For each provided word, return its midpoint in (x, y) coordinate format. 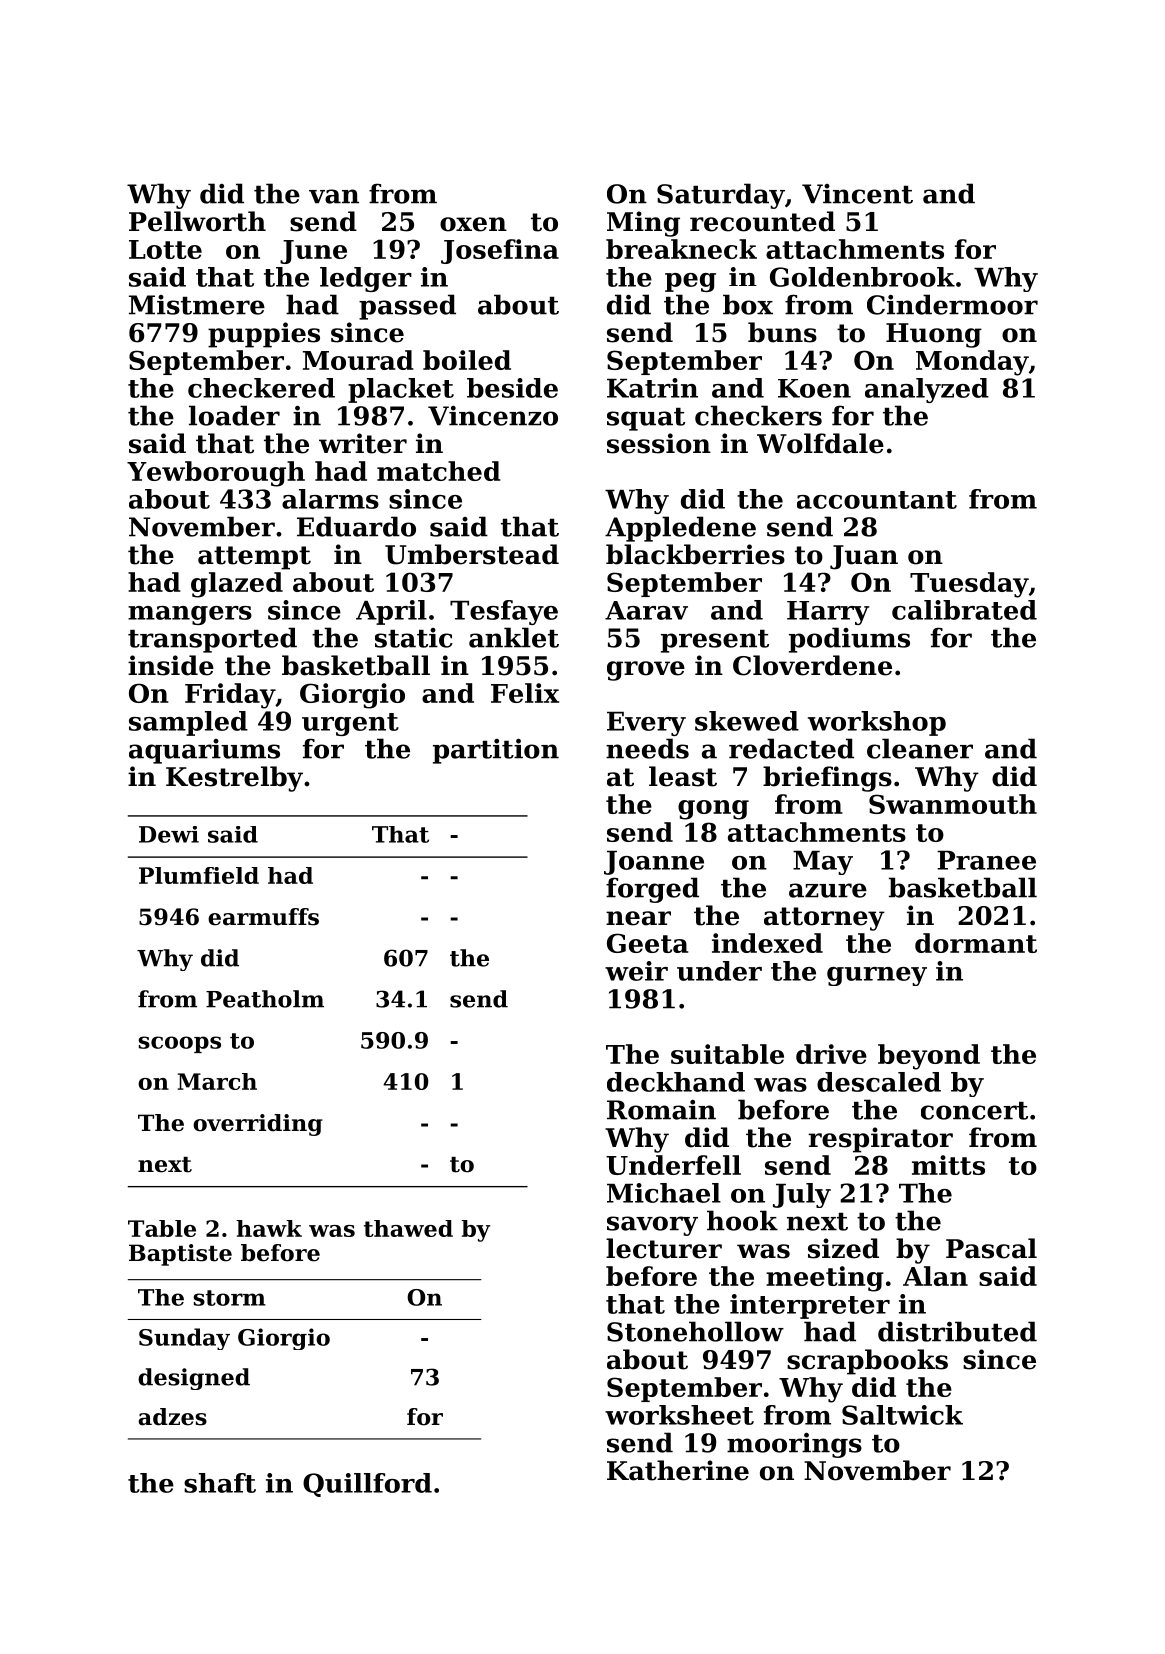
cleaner (920, 748)
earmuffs (263, 917)
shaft (220, 1483)
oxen (473, 224)
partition (496, 751)
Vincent (857, 194)
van (334, 196)
